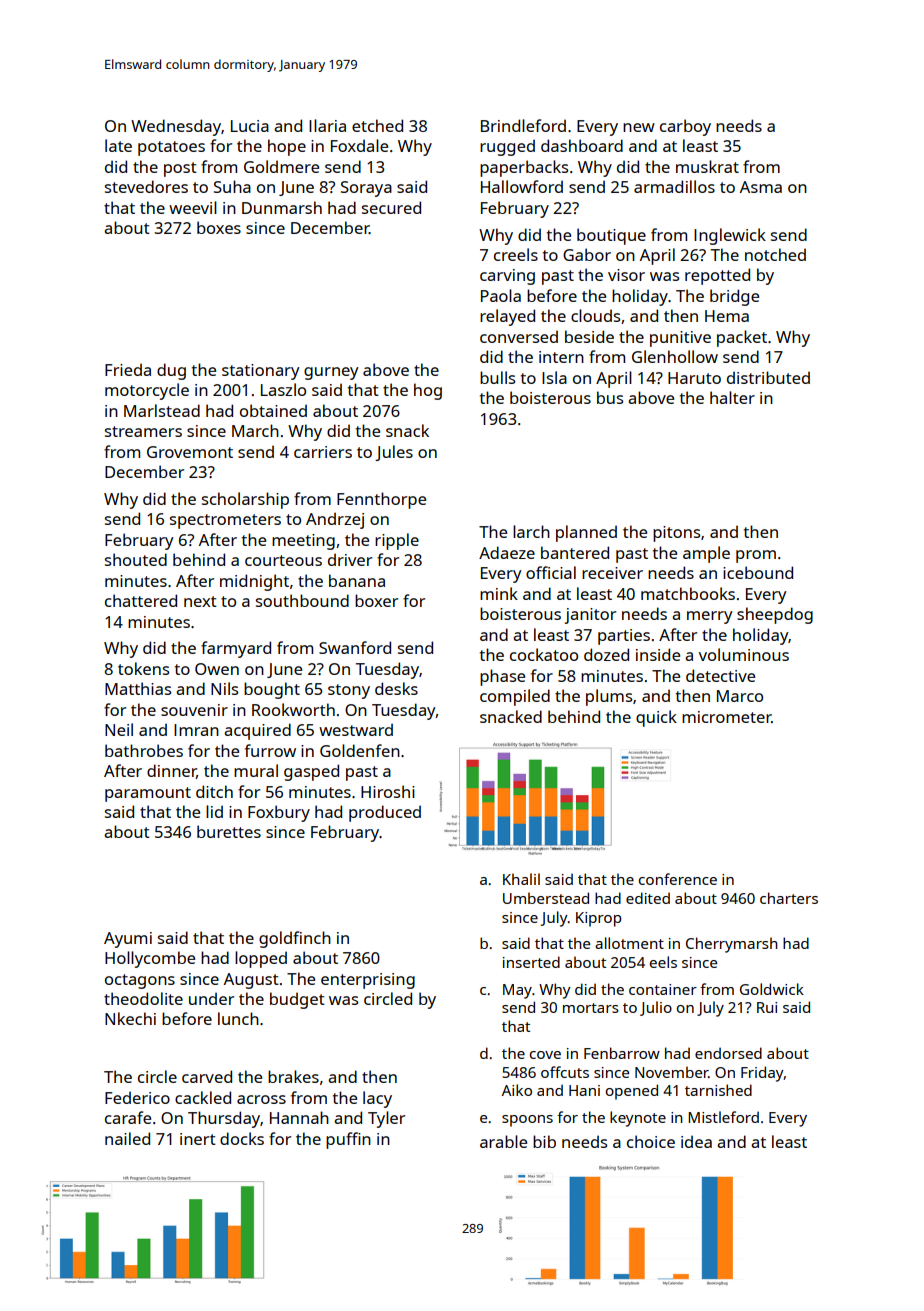  I want to click on Ayumi, so click(128, 940).
